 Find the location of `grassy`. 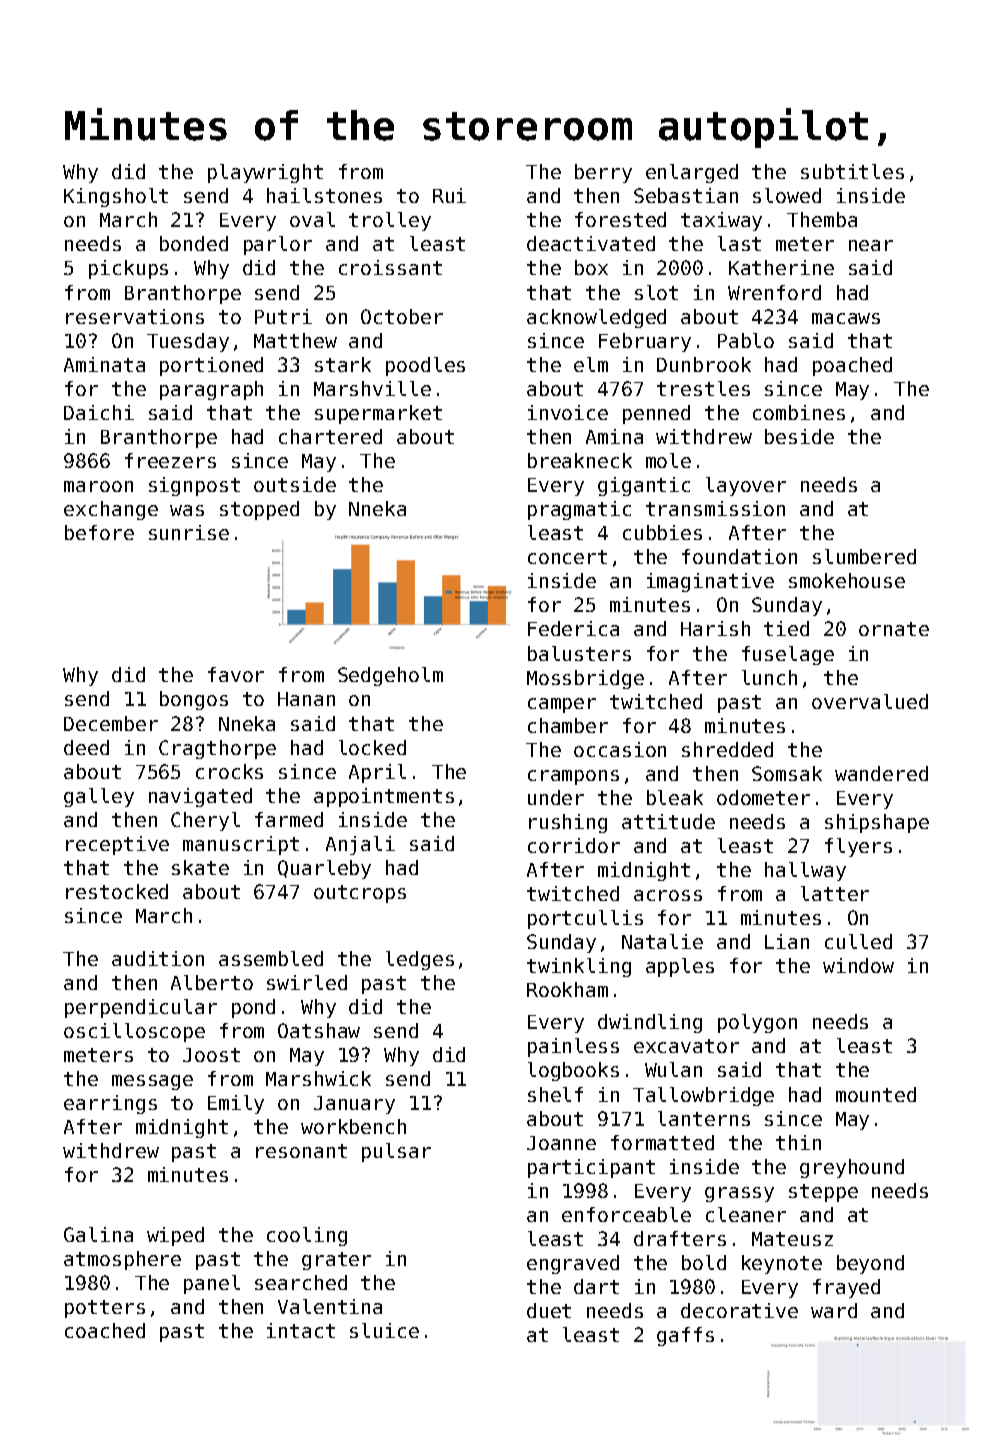

grassy is located at coordinates (739, 1194).
